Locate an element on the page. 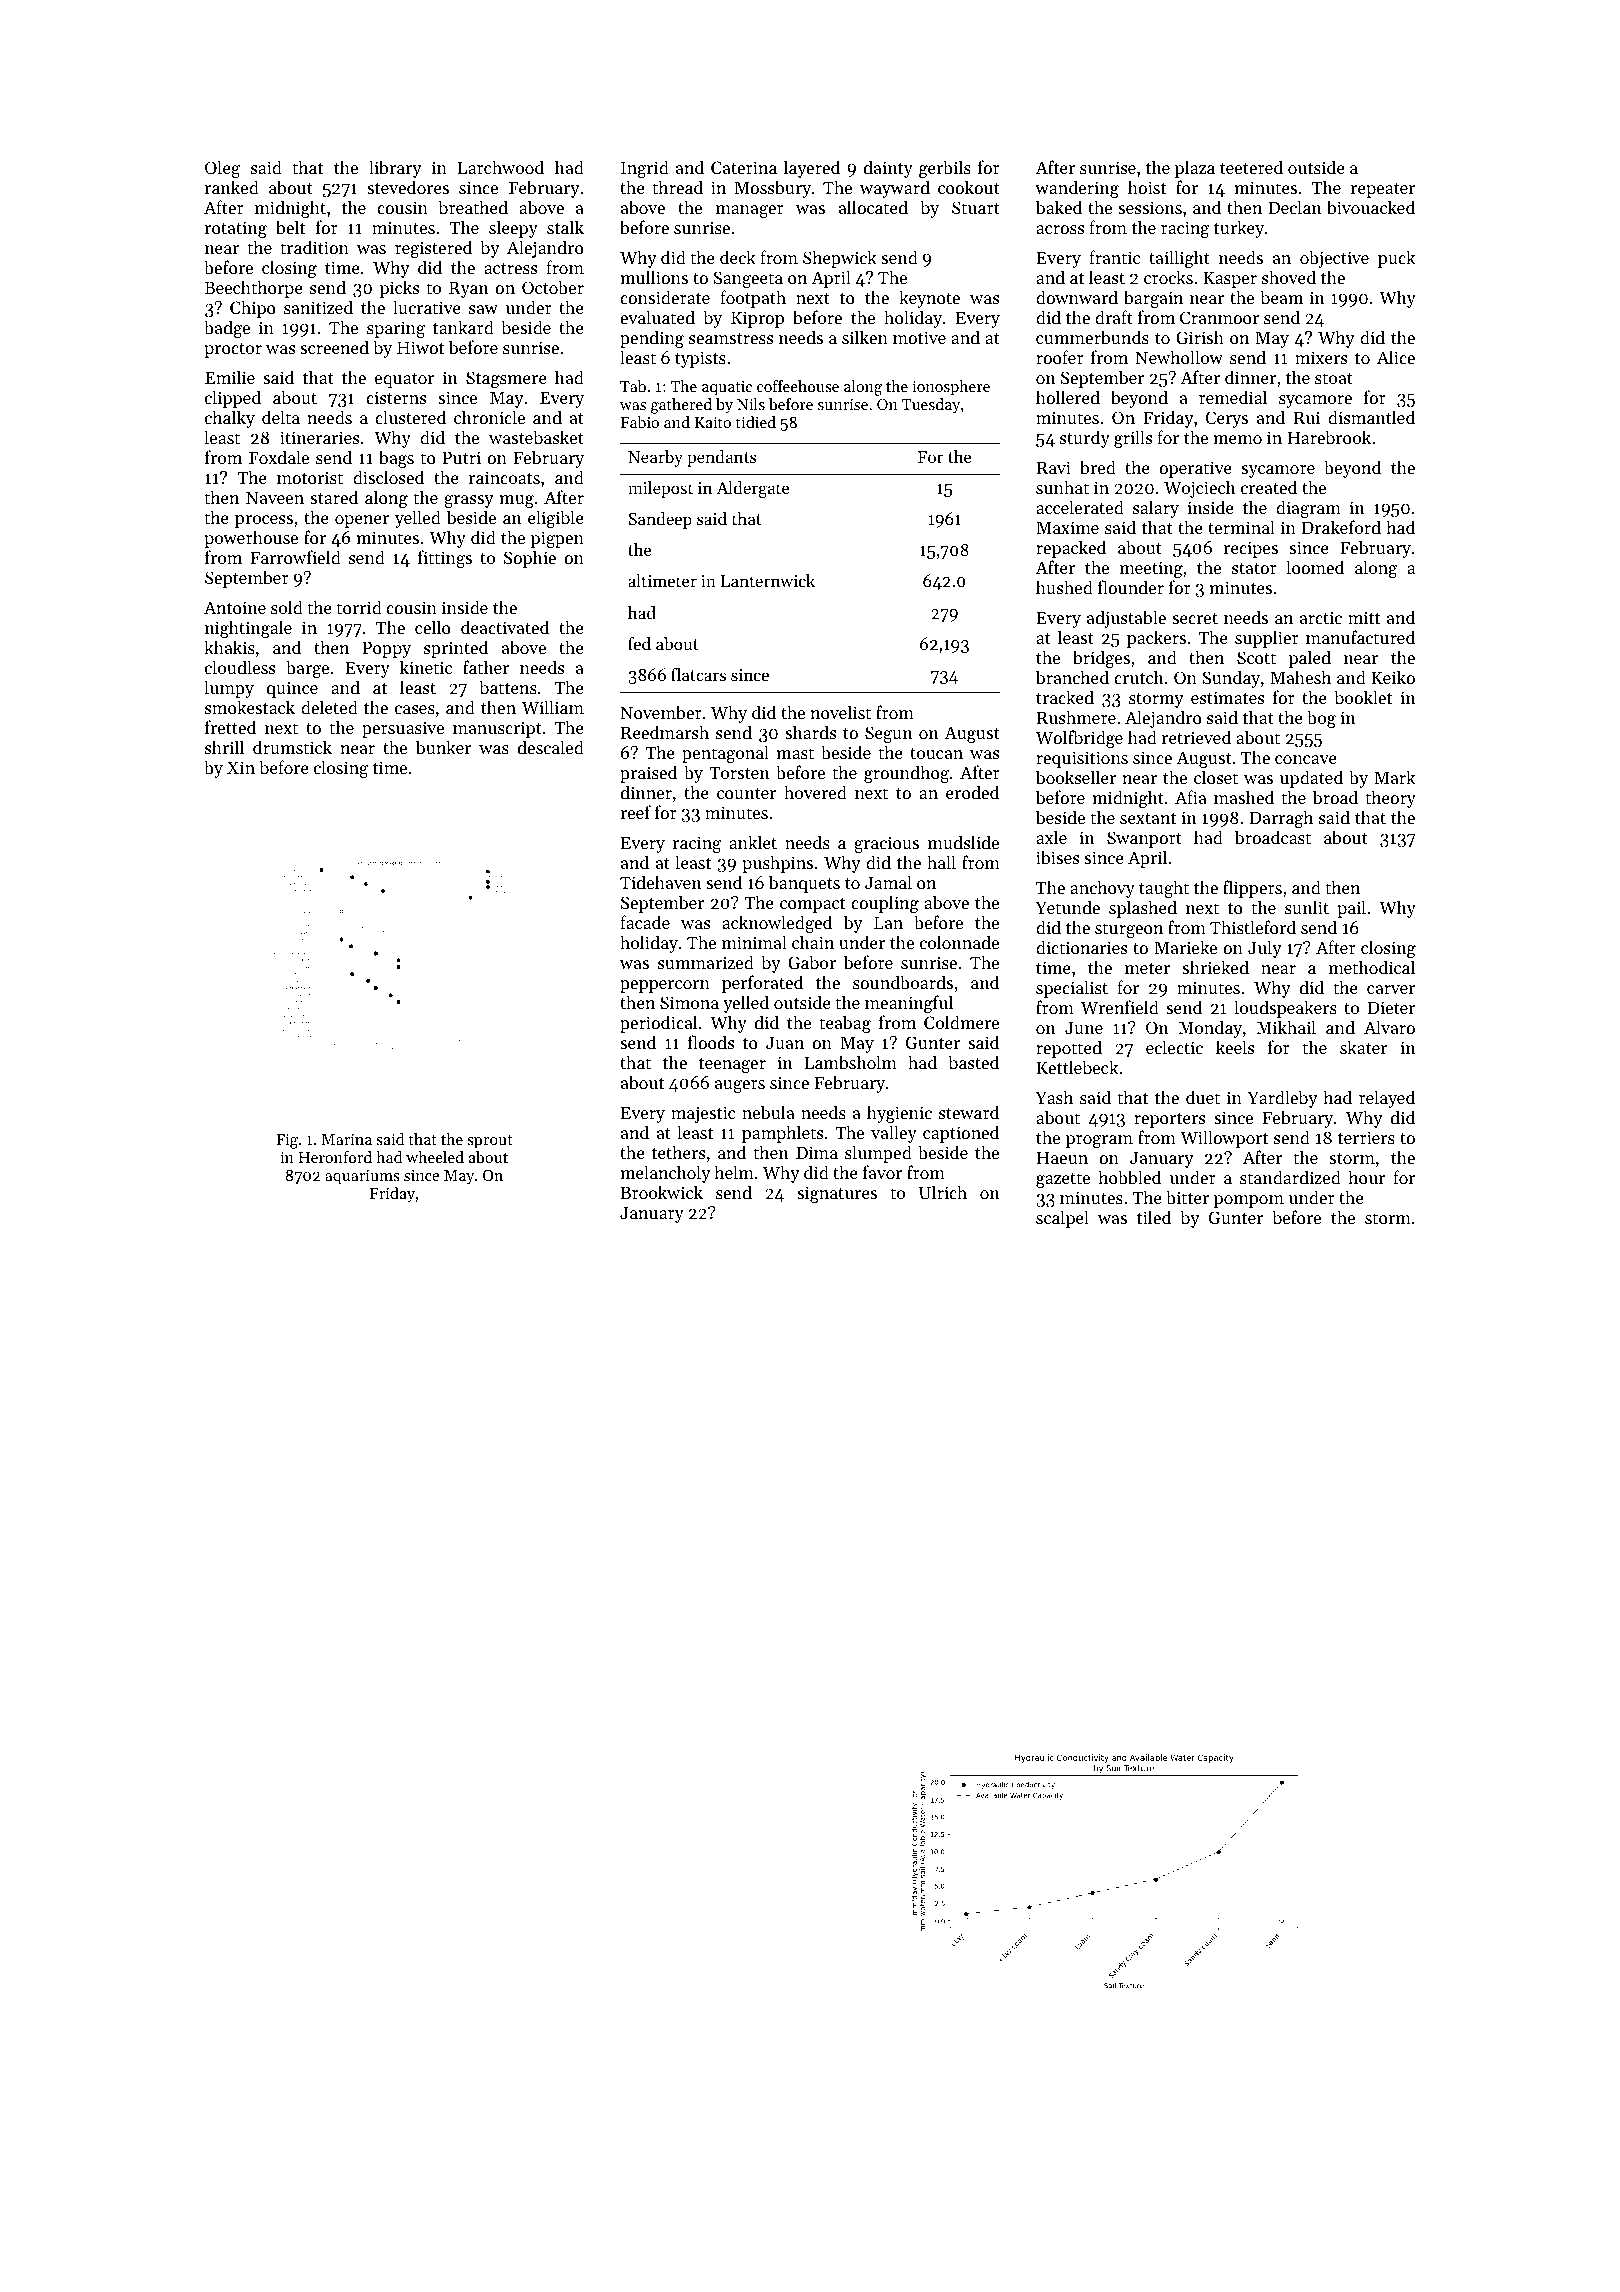 The width and height of the page is (1620, 2292). Xin is located at coordinates (241, 767).
